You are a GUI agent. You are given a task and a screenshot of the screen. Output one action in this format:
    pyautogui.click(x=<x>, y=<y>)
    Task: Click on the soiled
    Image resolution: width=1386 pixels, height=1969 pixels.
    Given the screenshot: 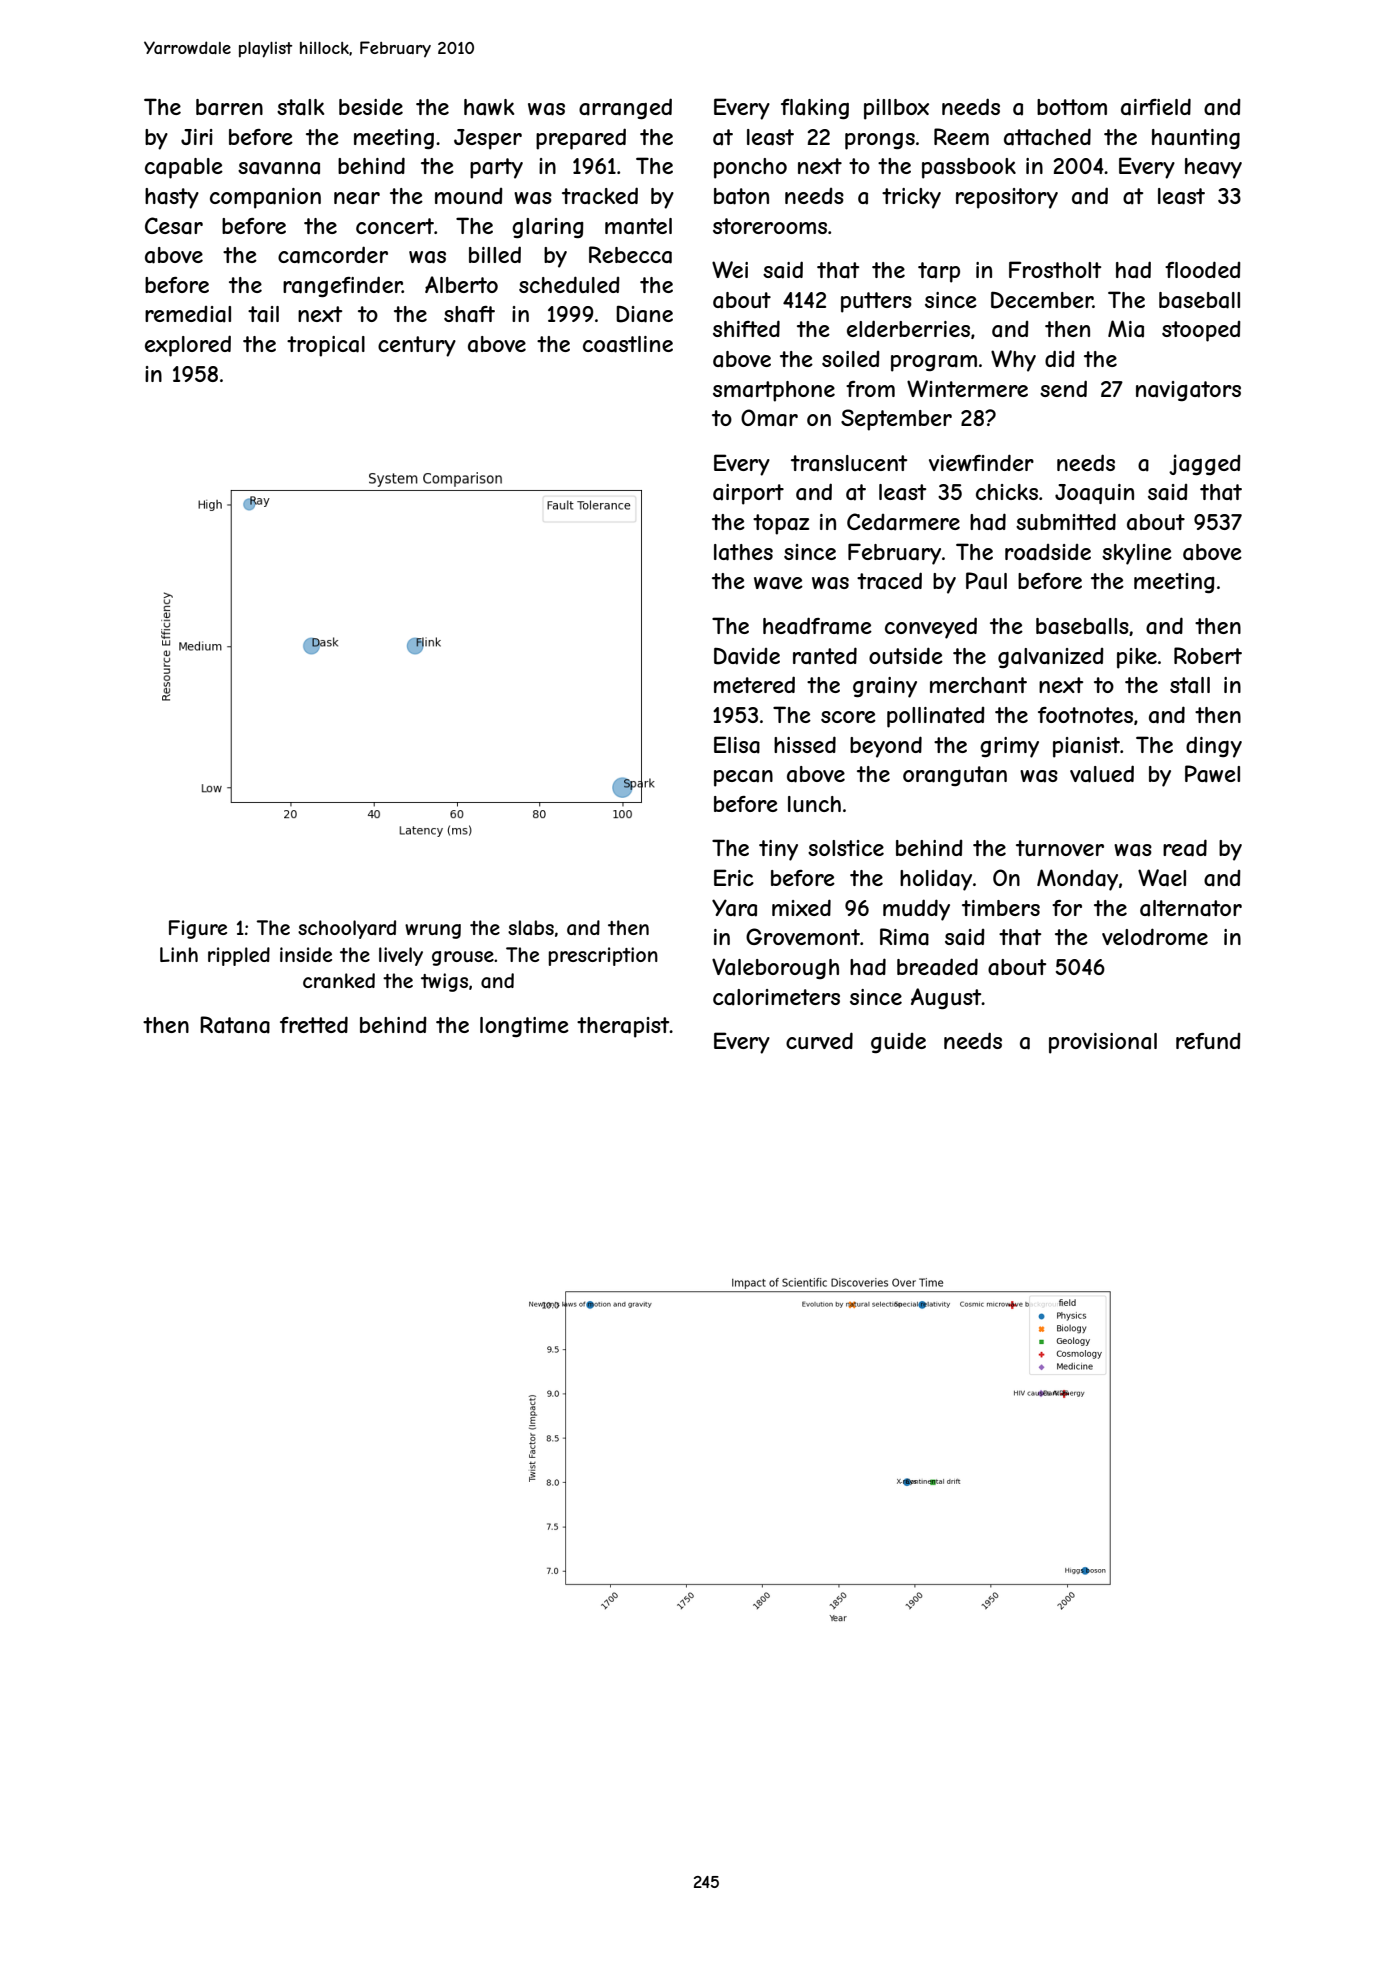 What is the action you would take?
    pyautogui.click(x=851, y=359)
